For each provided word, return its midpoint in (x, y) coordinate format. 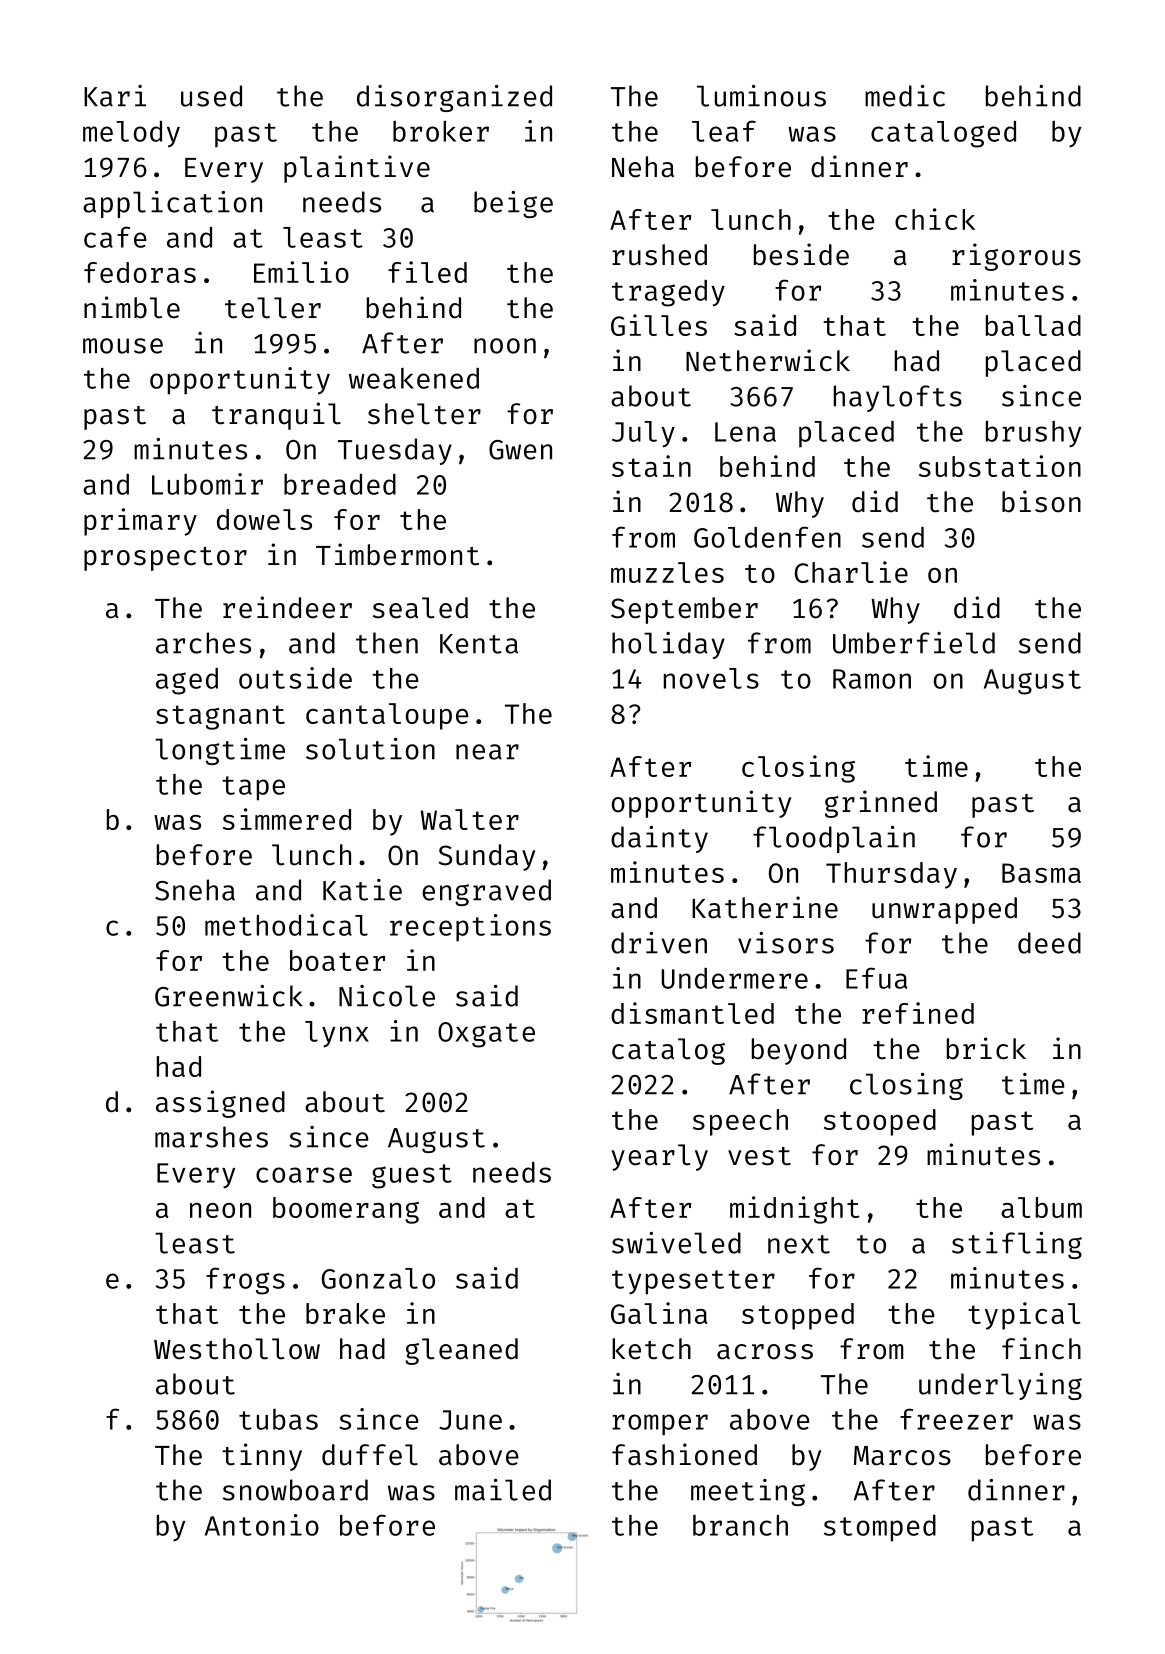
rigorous (1016, 257)
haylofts (898, 398)
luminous (761, 96)
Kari (115, 96)
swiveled (676, 1243)
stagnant (220, 717)
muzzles (667, 572)
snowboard (295, 1490)
